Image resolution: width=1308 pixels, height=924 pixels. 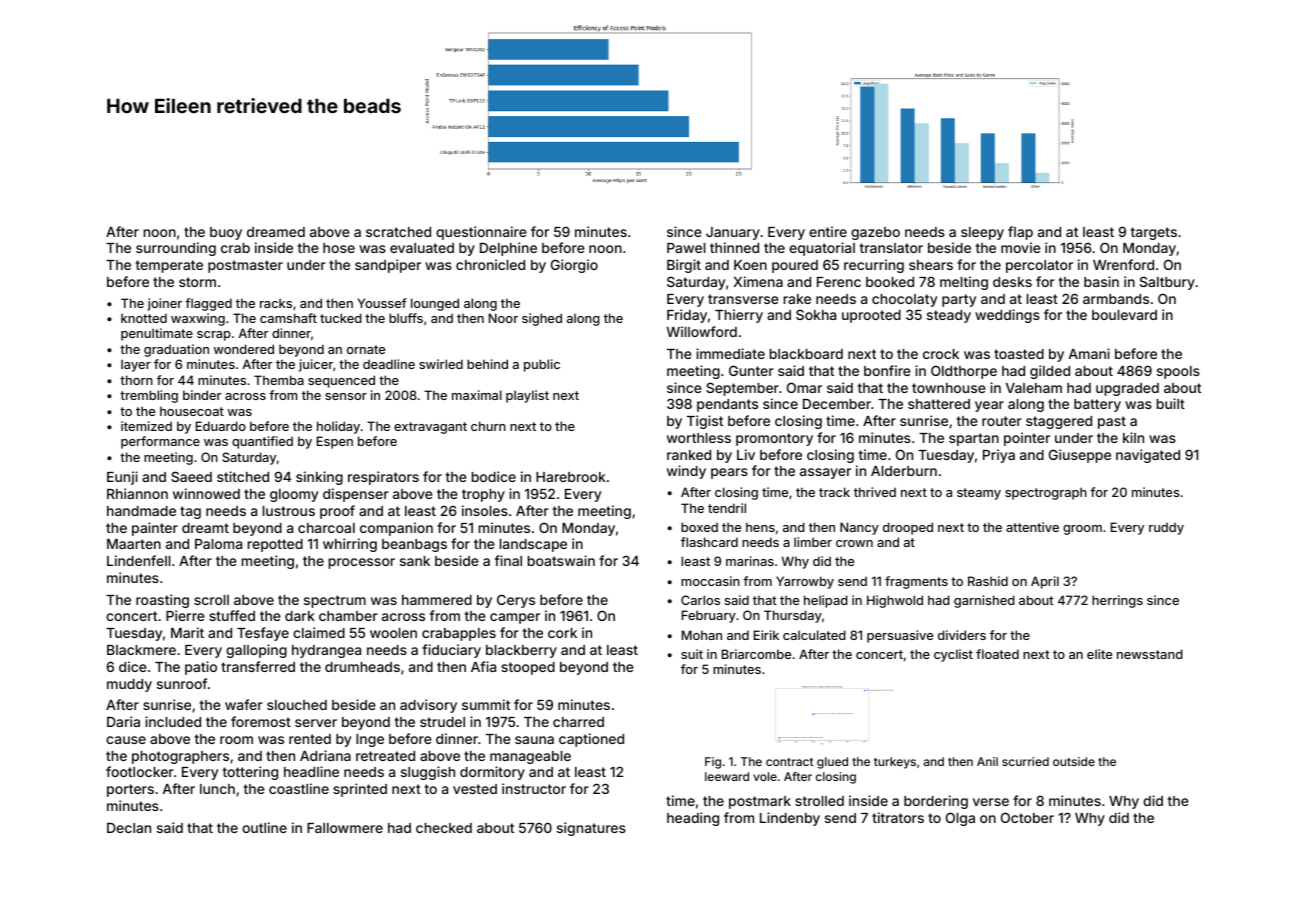 What do you see at coordinates (341, 381) in the image?
I see `sequenced` at bounding box center [341, 381].
